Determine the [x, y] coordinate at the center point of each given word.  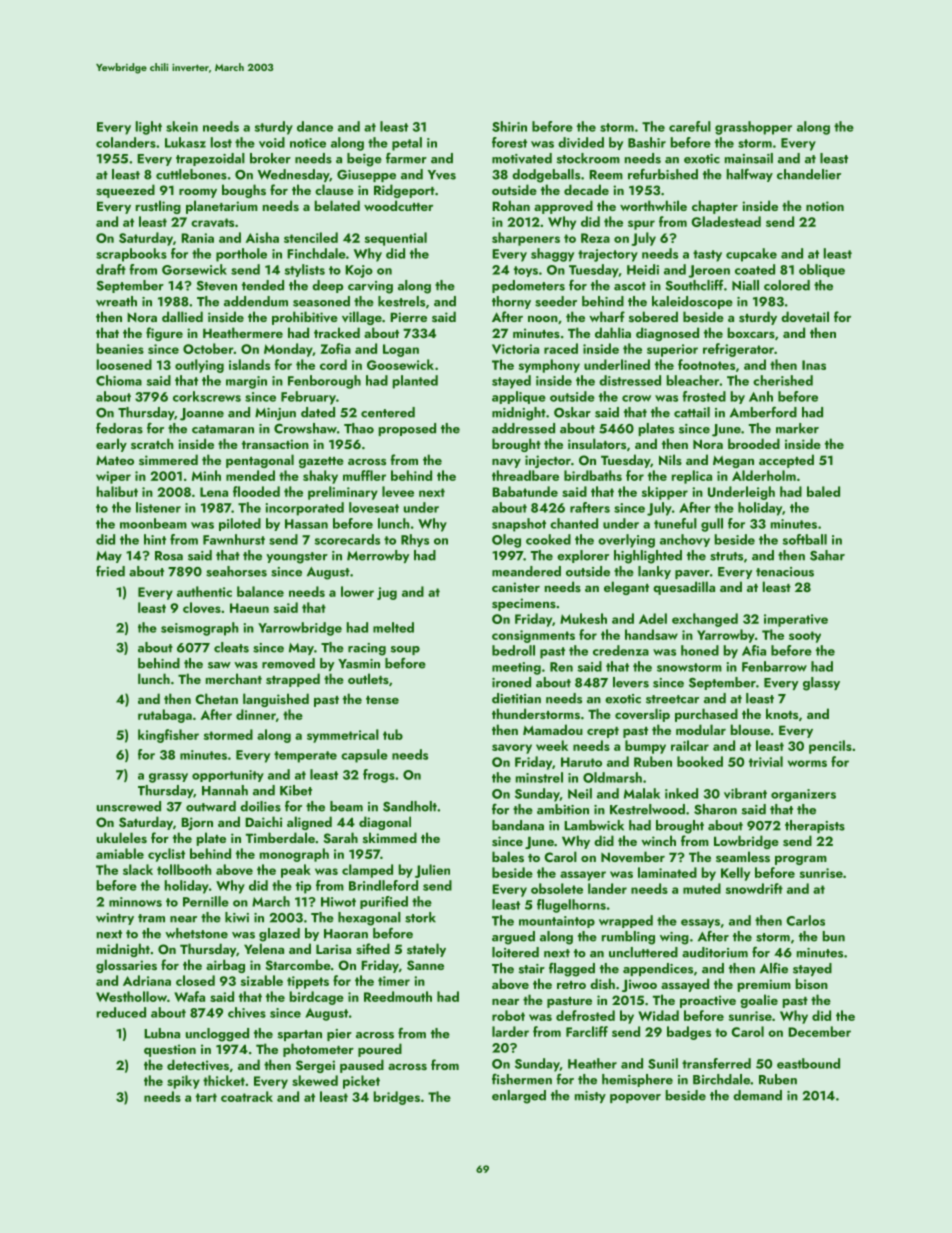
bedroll [513, 650]
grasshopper [753, 128]
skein [182, 126]
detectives [198, 1065]
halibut [117, 491]
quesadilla [684, 588]
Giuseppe [366, 176]
